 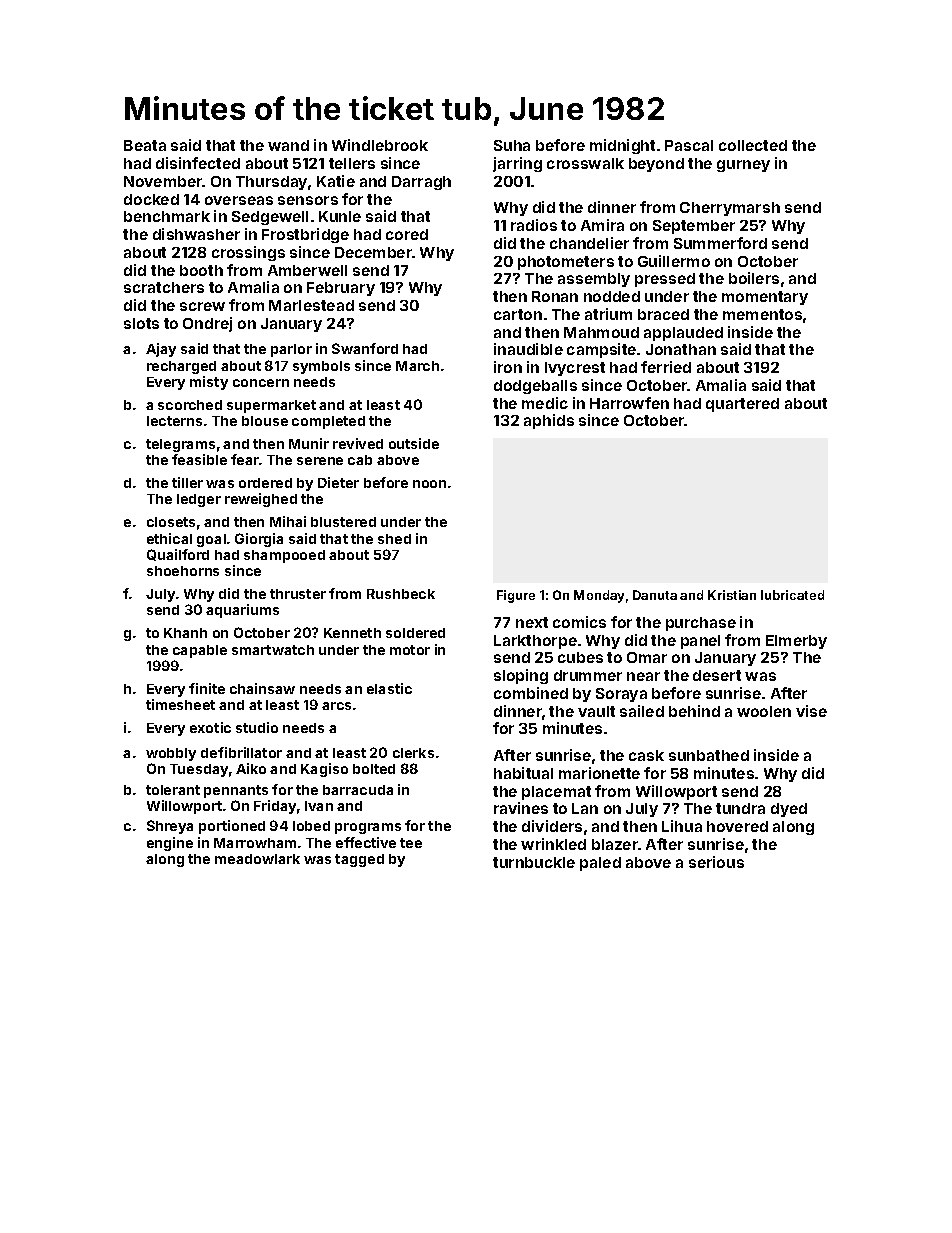 I want to click on Harrowfen, so click(x=629, y=403).
